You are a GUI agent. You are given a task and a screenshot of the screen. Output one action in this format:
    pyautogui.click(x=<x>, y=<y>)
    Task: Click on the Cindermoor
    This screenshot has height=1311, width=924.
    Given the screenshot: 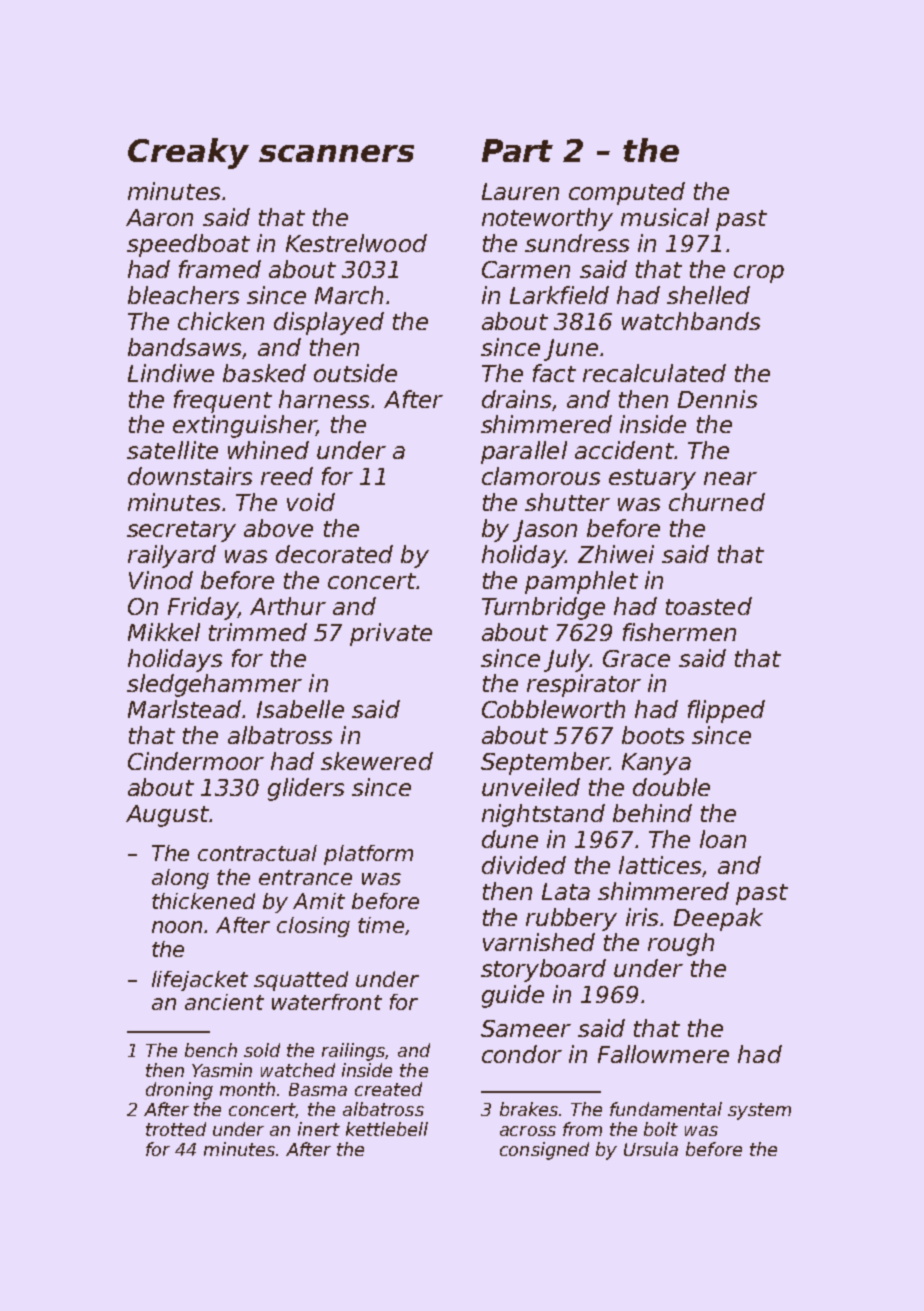 What is the action you would take?
    pyautogui.click(x=196, y=761)
